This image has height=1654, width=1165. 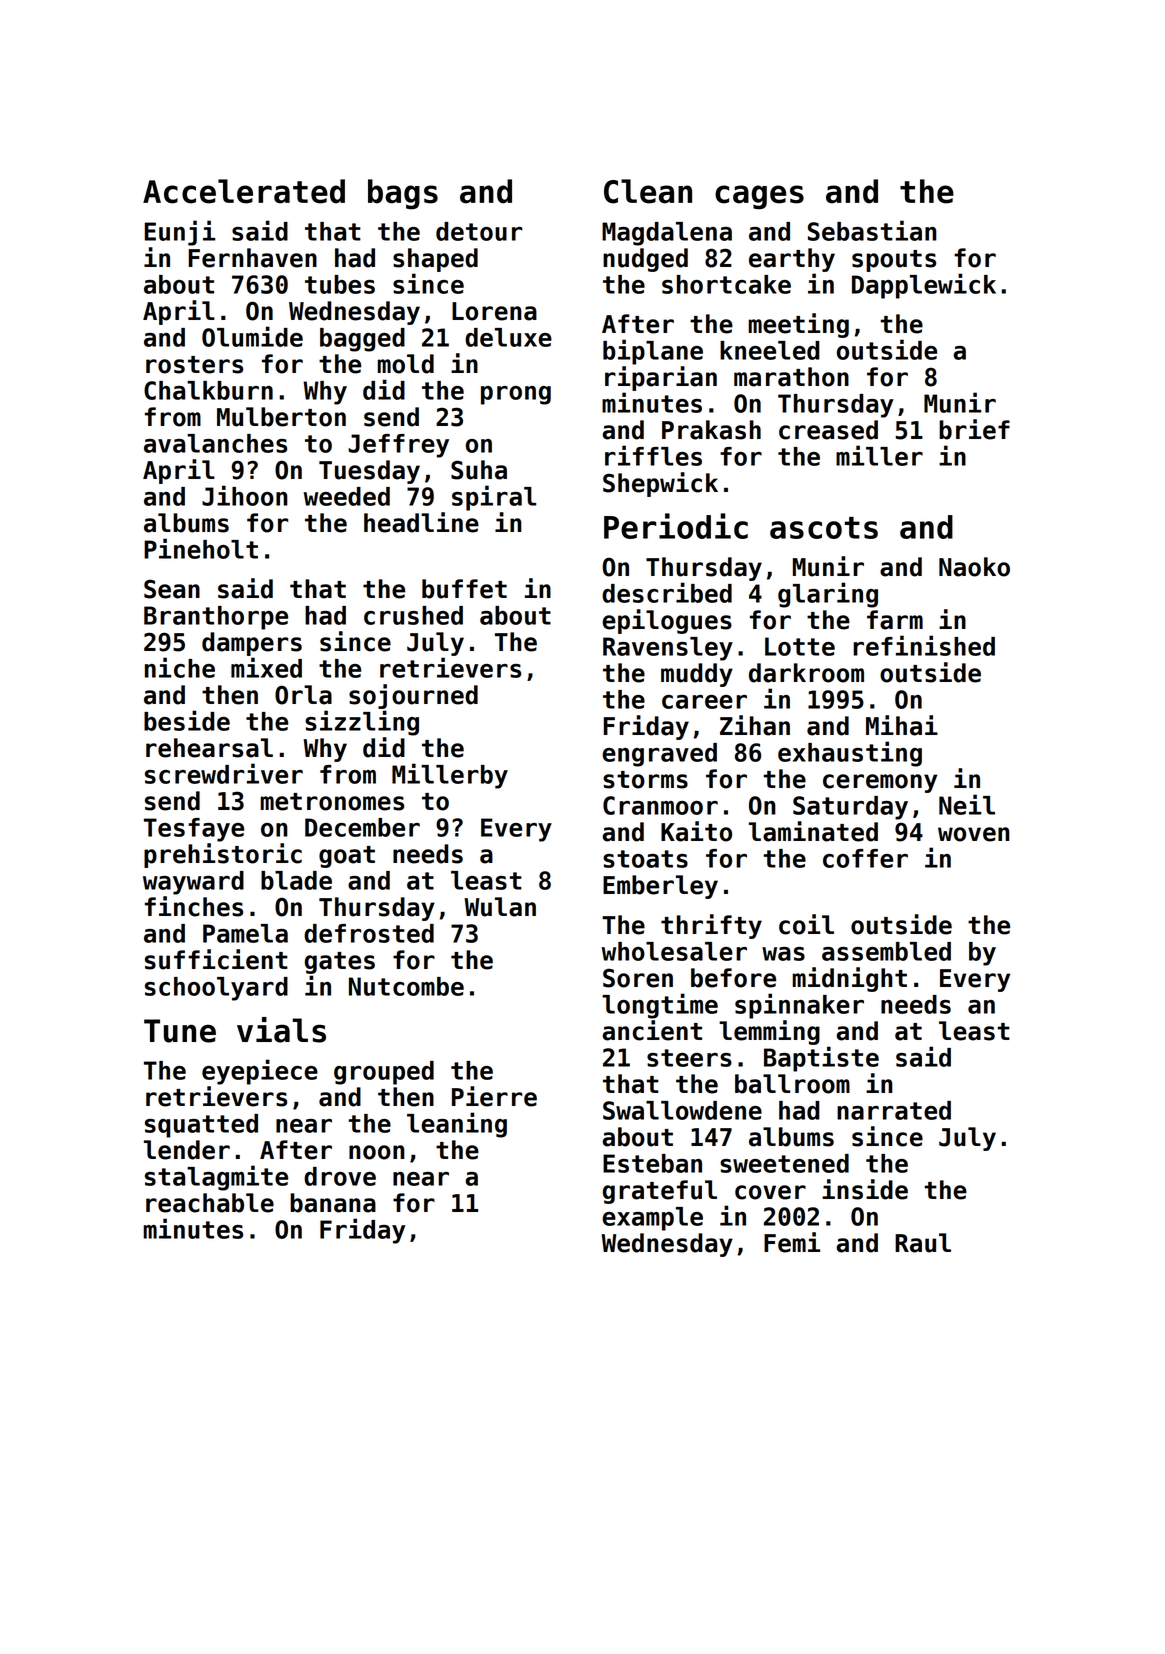 I want to click on Mihai, so click(x=902, y=725).
